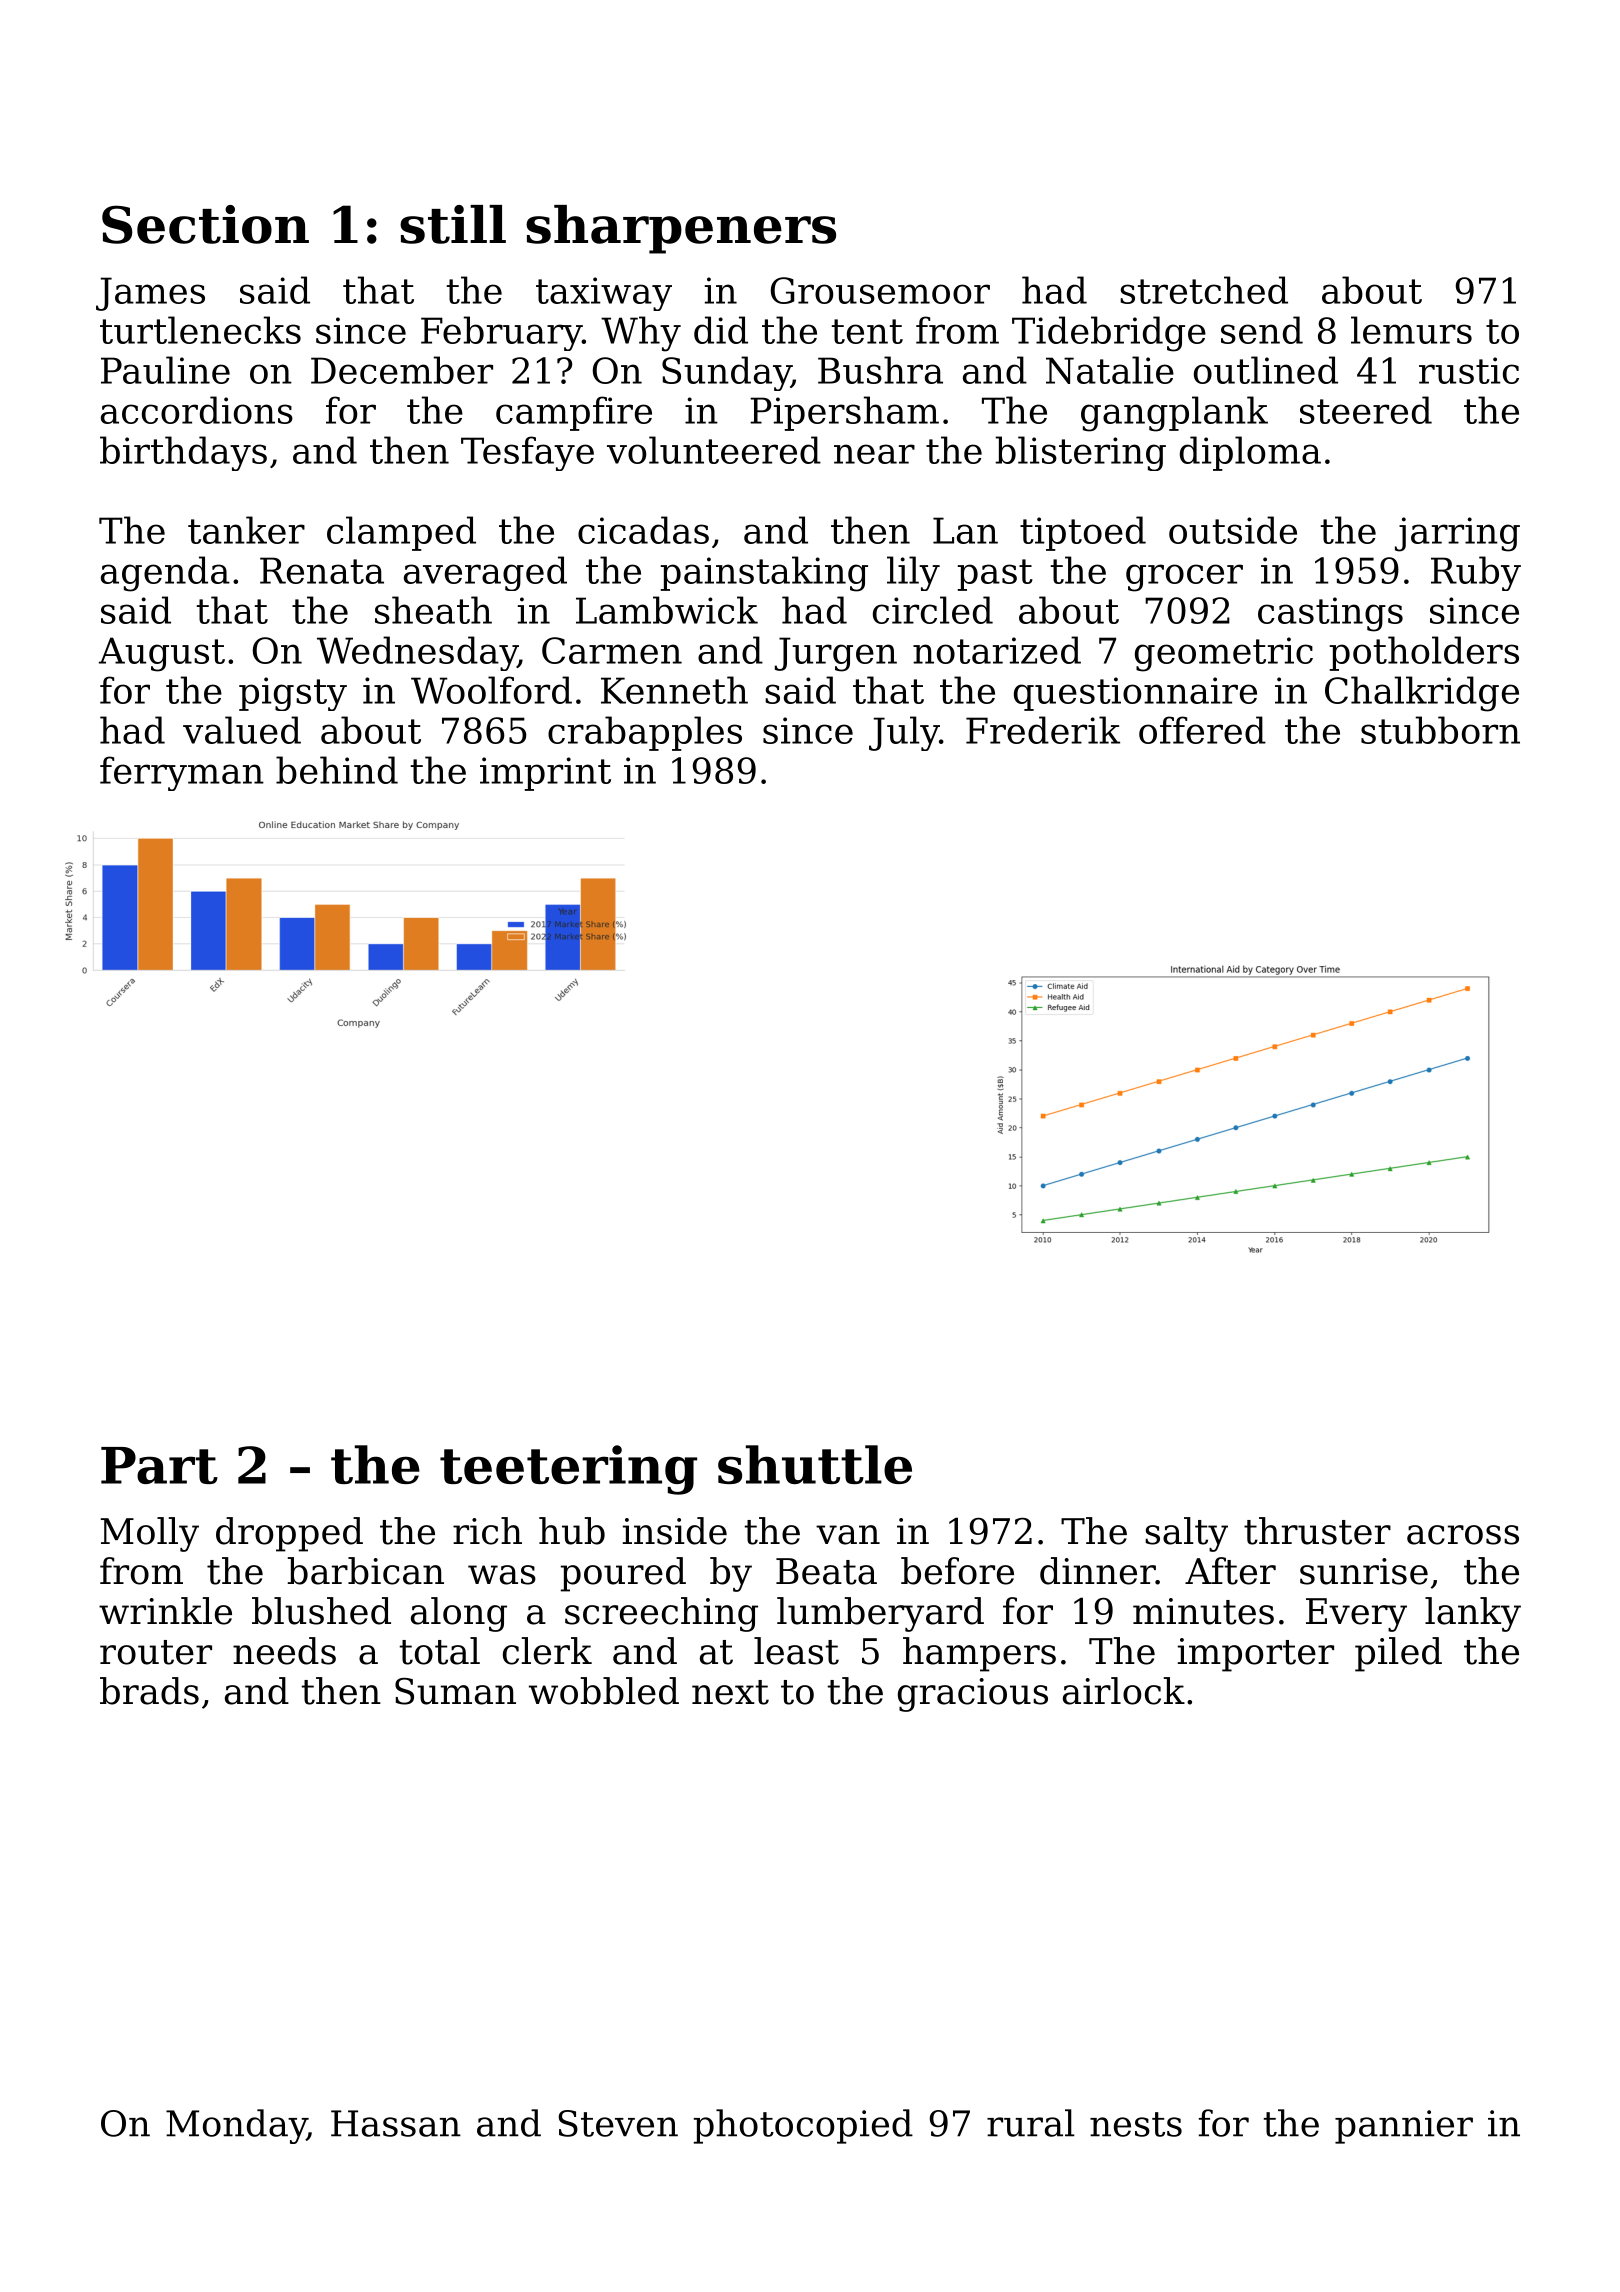 The height and width of the screenshot is (2292, 1620). Describe the element at coordinates (197, 410) in the screenshot. I see `accordions` at that location.
